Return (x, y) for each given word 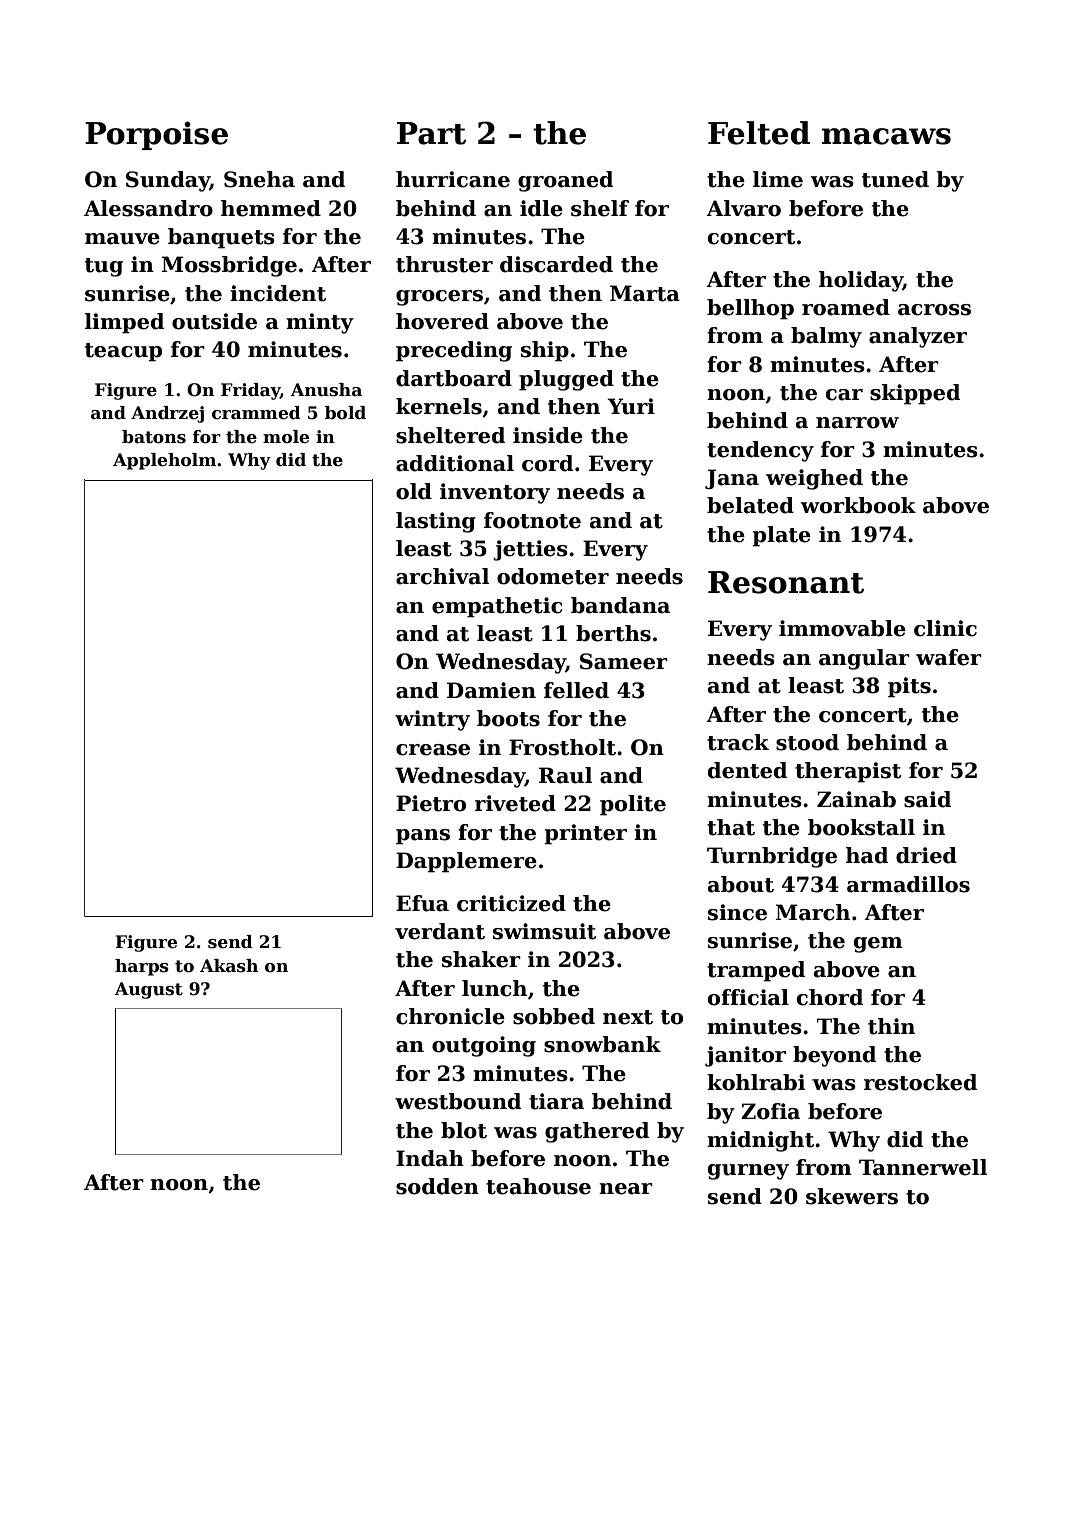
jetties (530, 550)
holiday (861, 281)
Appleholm (164, 461)
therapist (848, 772)
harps (142, 967)
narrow (857, 423)
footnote (532, 520)
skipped (915, 394)
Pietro (431, 803)
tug (104, 267)
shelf (600, 208)
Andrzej (167, 414)
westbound (458, 1101)
